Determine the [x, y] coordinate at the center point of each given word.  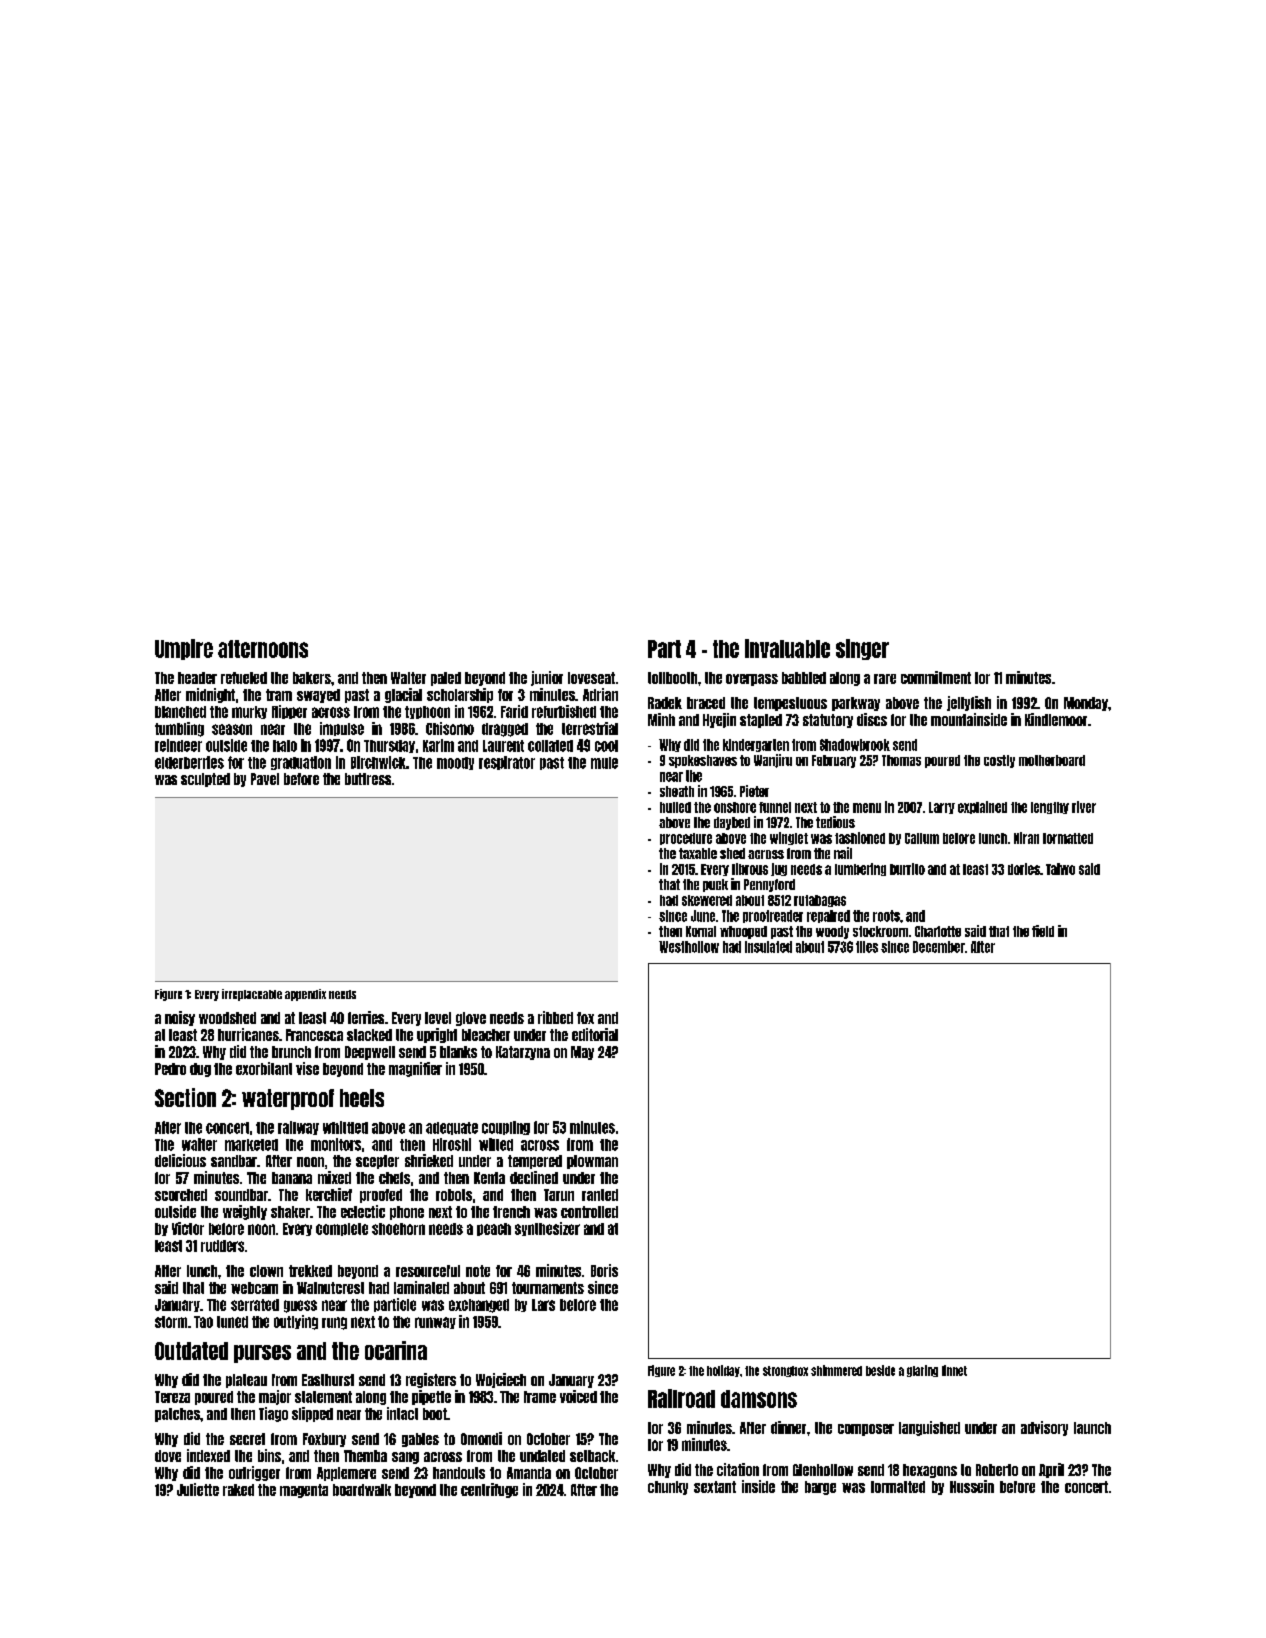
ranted [600, 1195]
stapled [761, 721]
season [232, 729]
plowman [592, 1162]
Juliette [198, 1489]
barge [820, 1488]
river [1084, 807]
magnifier [415, 1069]
